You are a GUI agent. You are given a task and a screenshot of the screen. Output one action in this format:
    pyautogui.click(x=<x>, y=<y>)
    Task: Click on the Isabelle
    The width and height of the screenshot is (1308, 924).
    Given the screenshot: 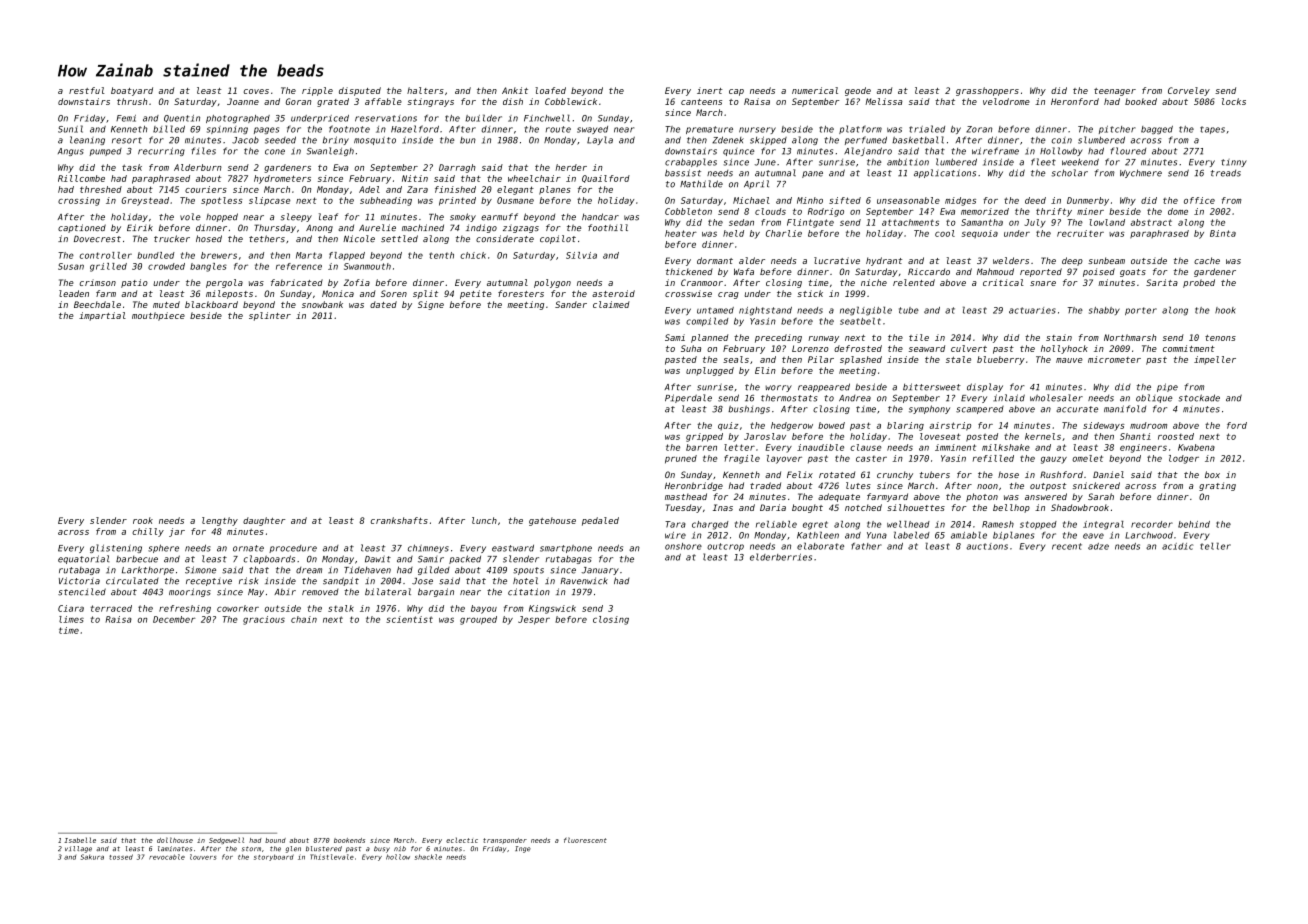 What is the action you would take?
    pyautogui.click(x=80, y=840)
